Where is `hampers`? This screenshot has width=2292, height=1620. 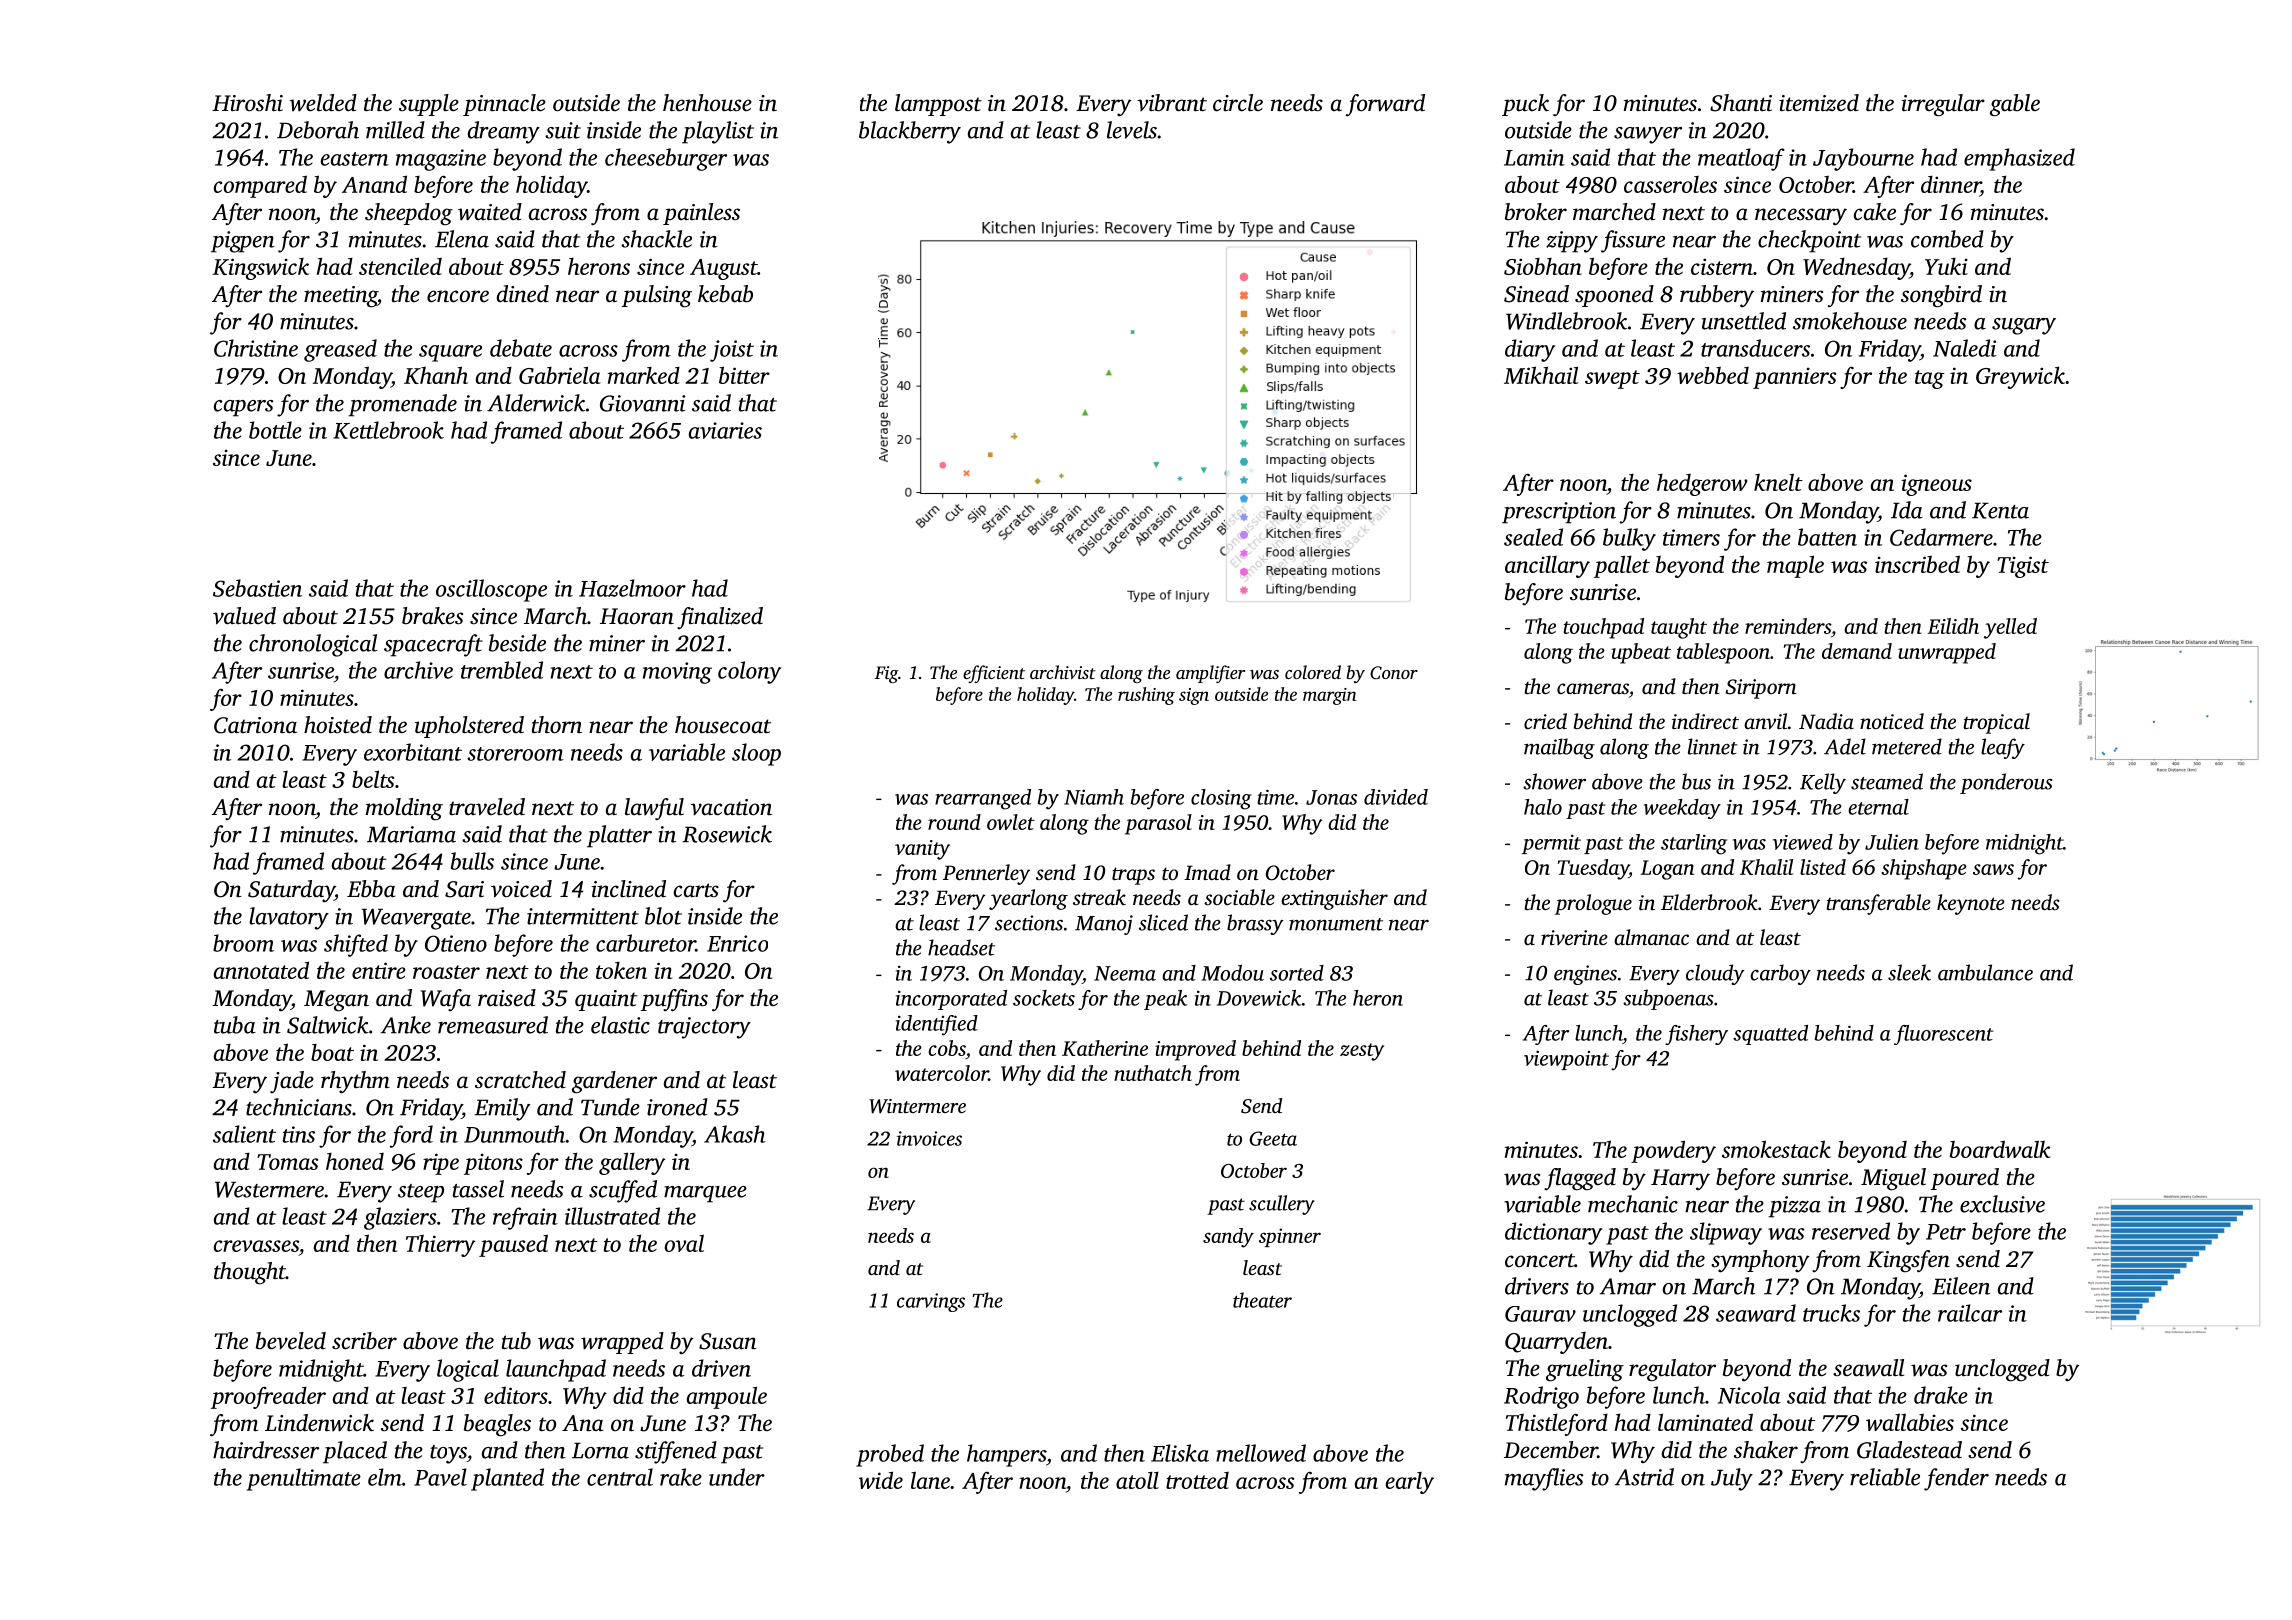
hampers is located at coordinates (1006, 1455).
